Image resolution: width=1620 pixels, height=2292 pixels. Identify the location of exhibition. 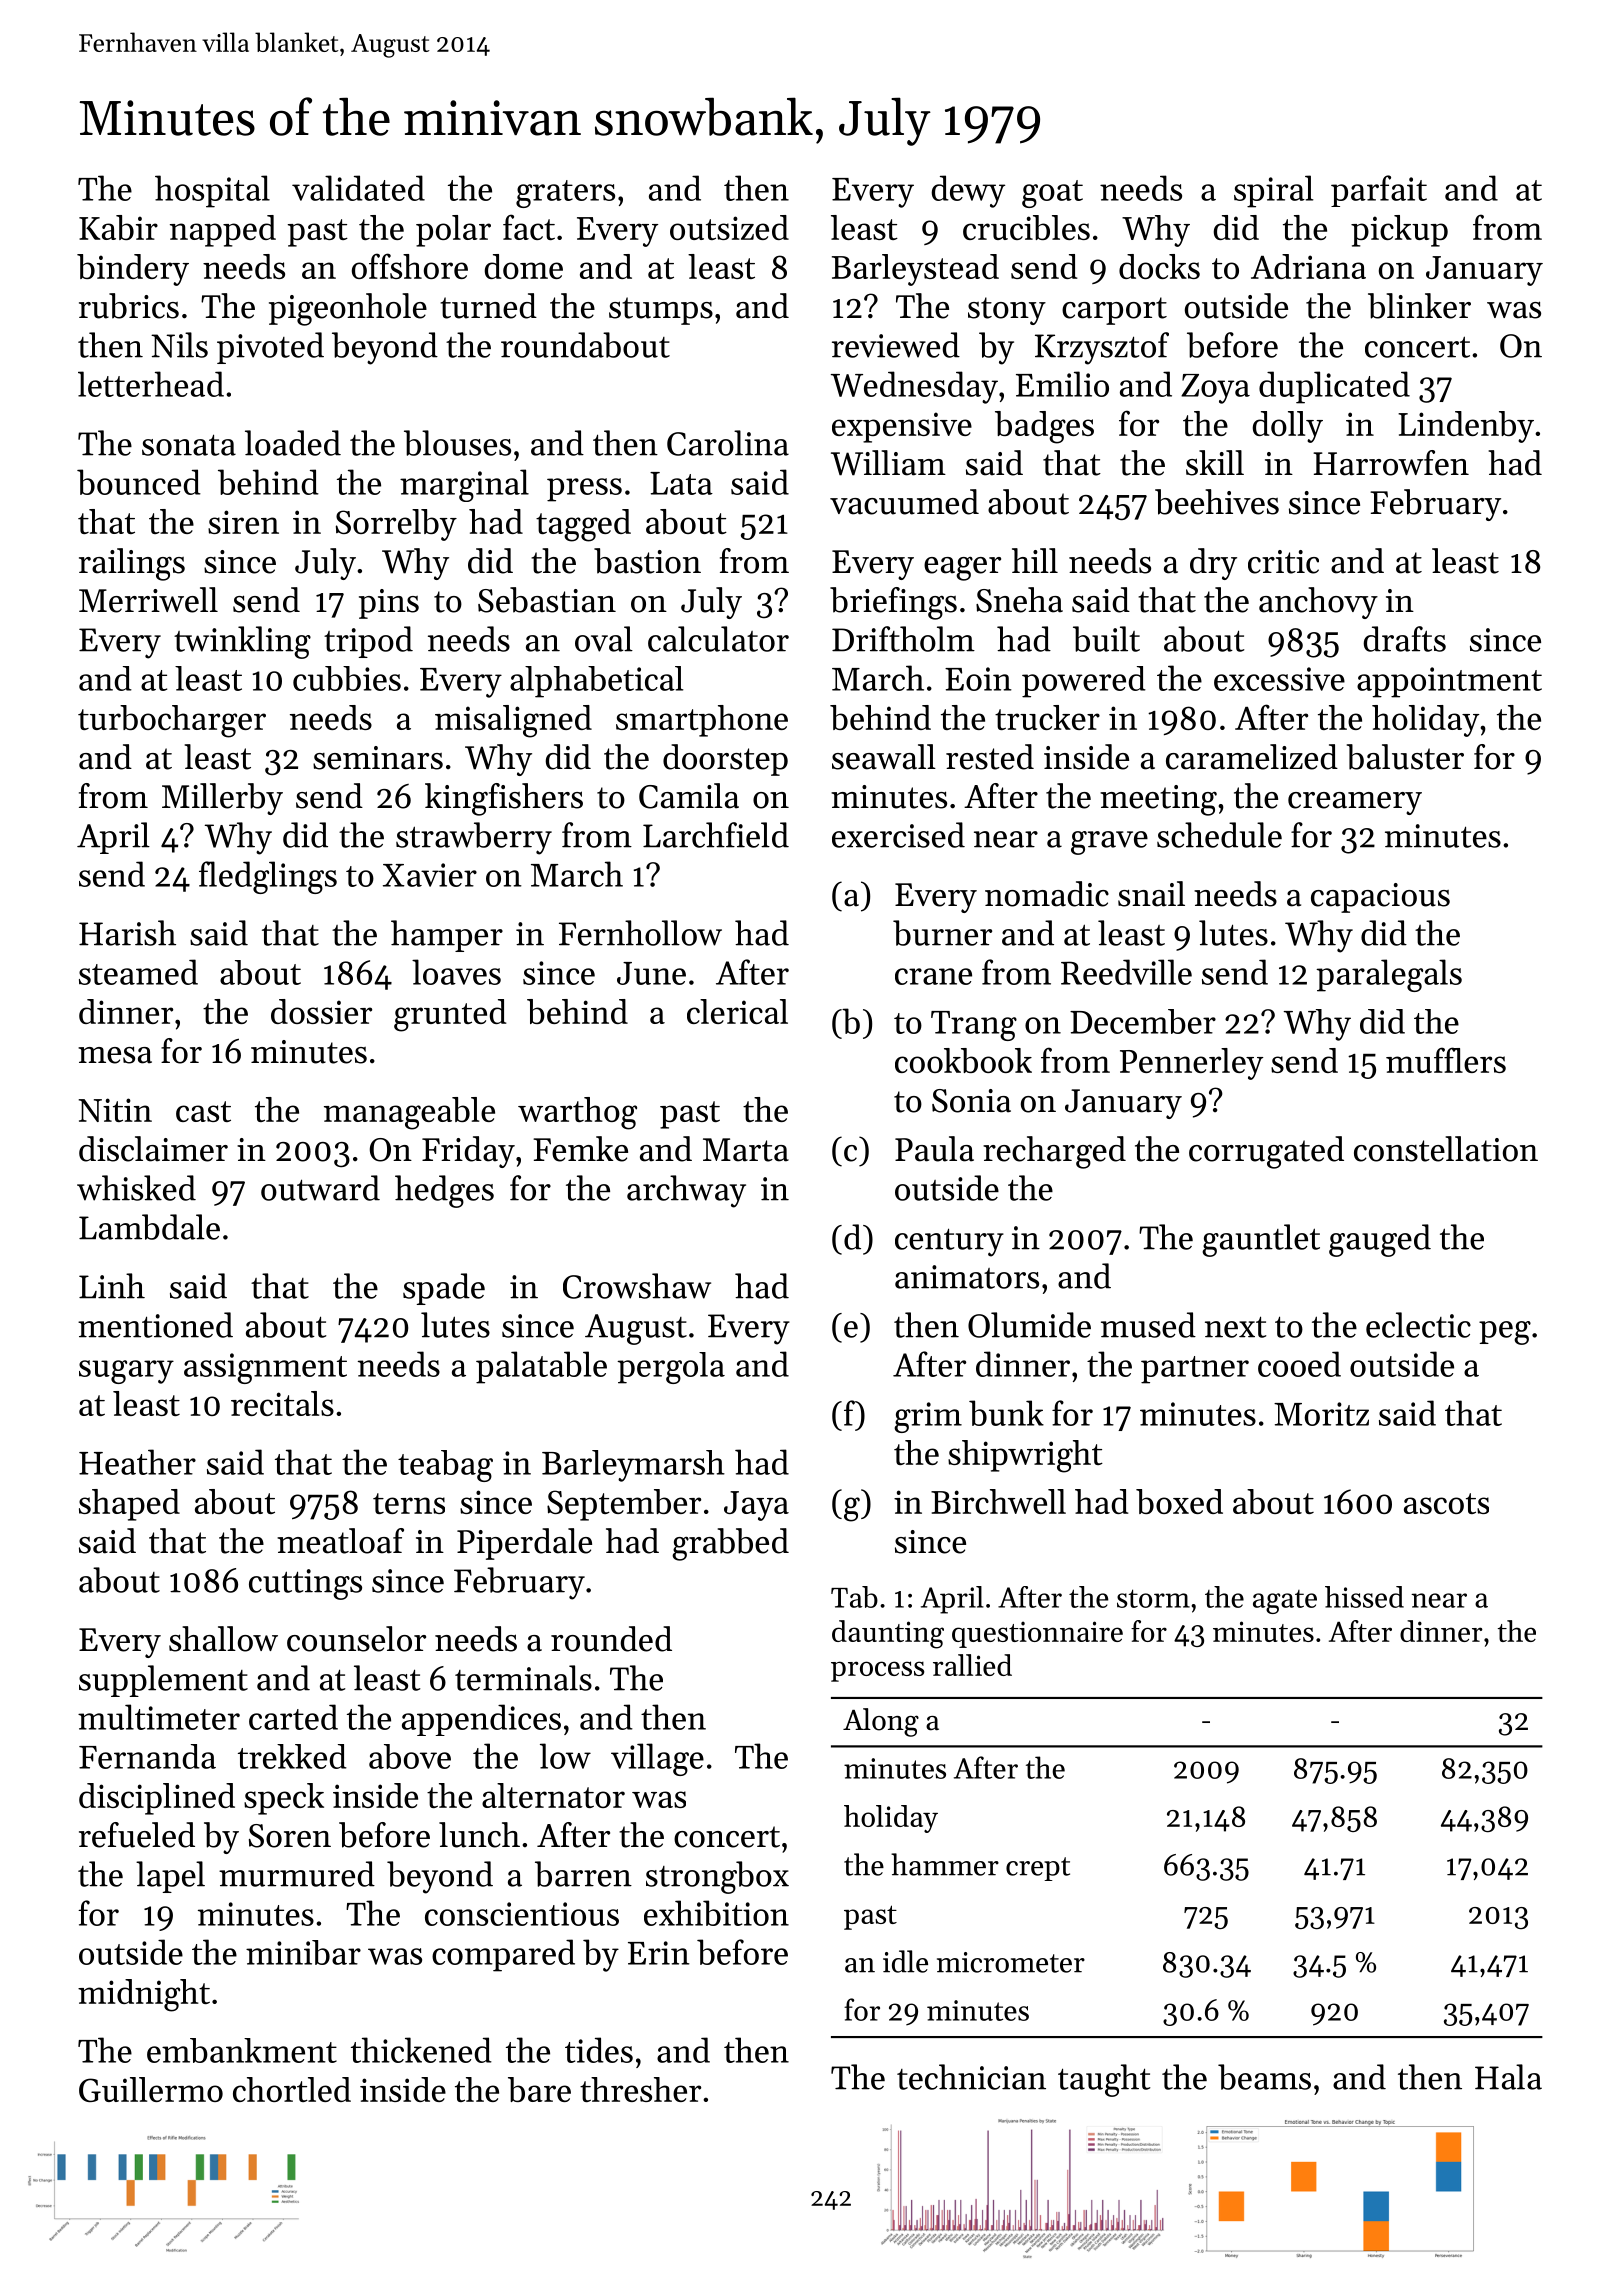
(716, 1913).
